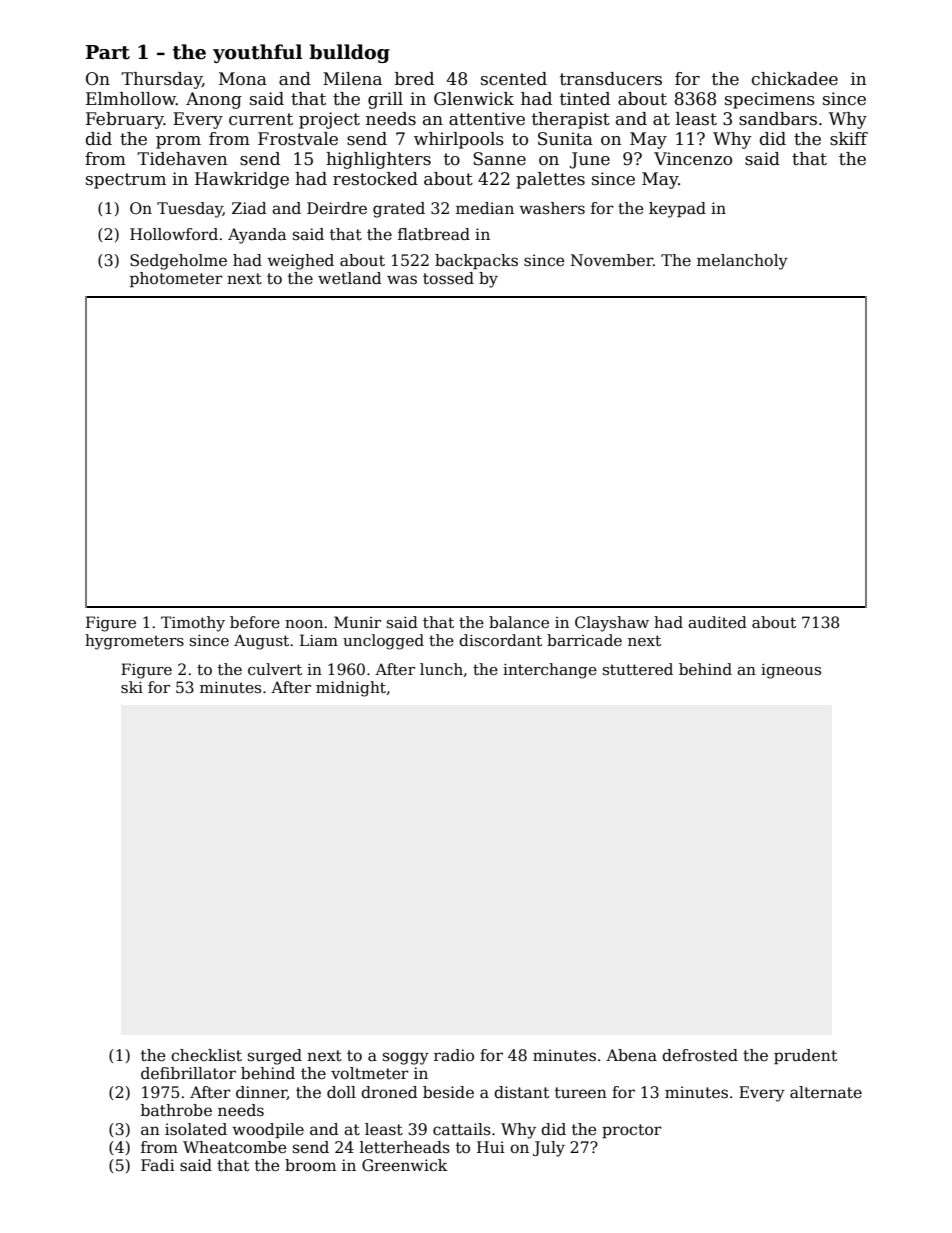  What do you see at coordinates (351, 689) in the screenshot?
I see `midnight` at bounding box center [351, 689].
